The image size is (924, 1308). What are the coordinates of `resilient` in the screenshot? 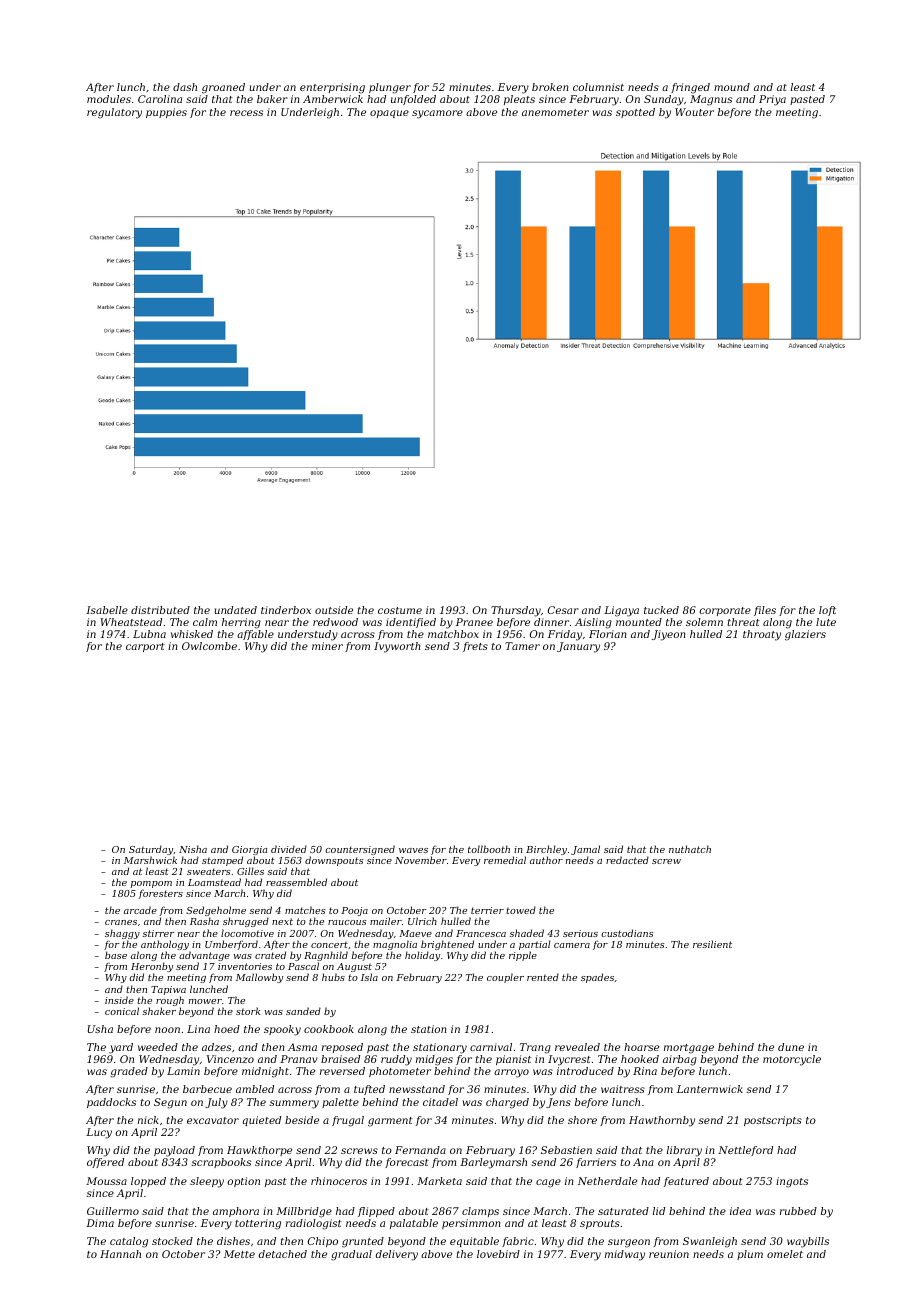 It's located at (712, 944).
